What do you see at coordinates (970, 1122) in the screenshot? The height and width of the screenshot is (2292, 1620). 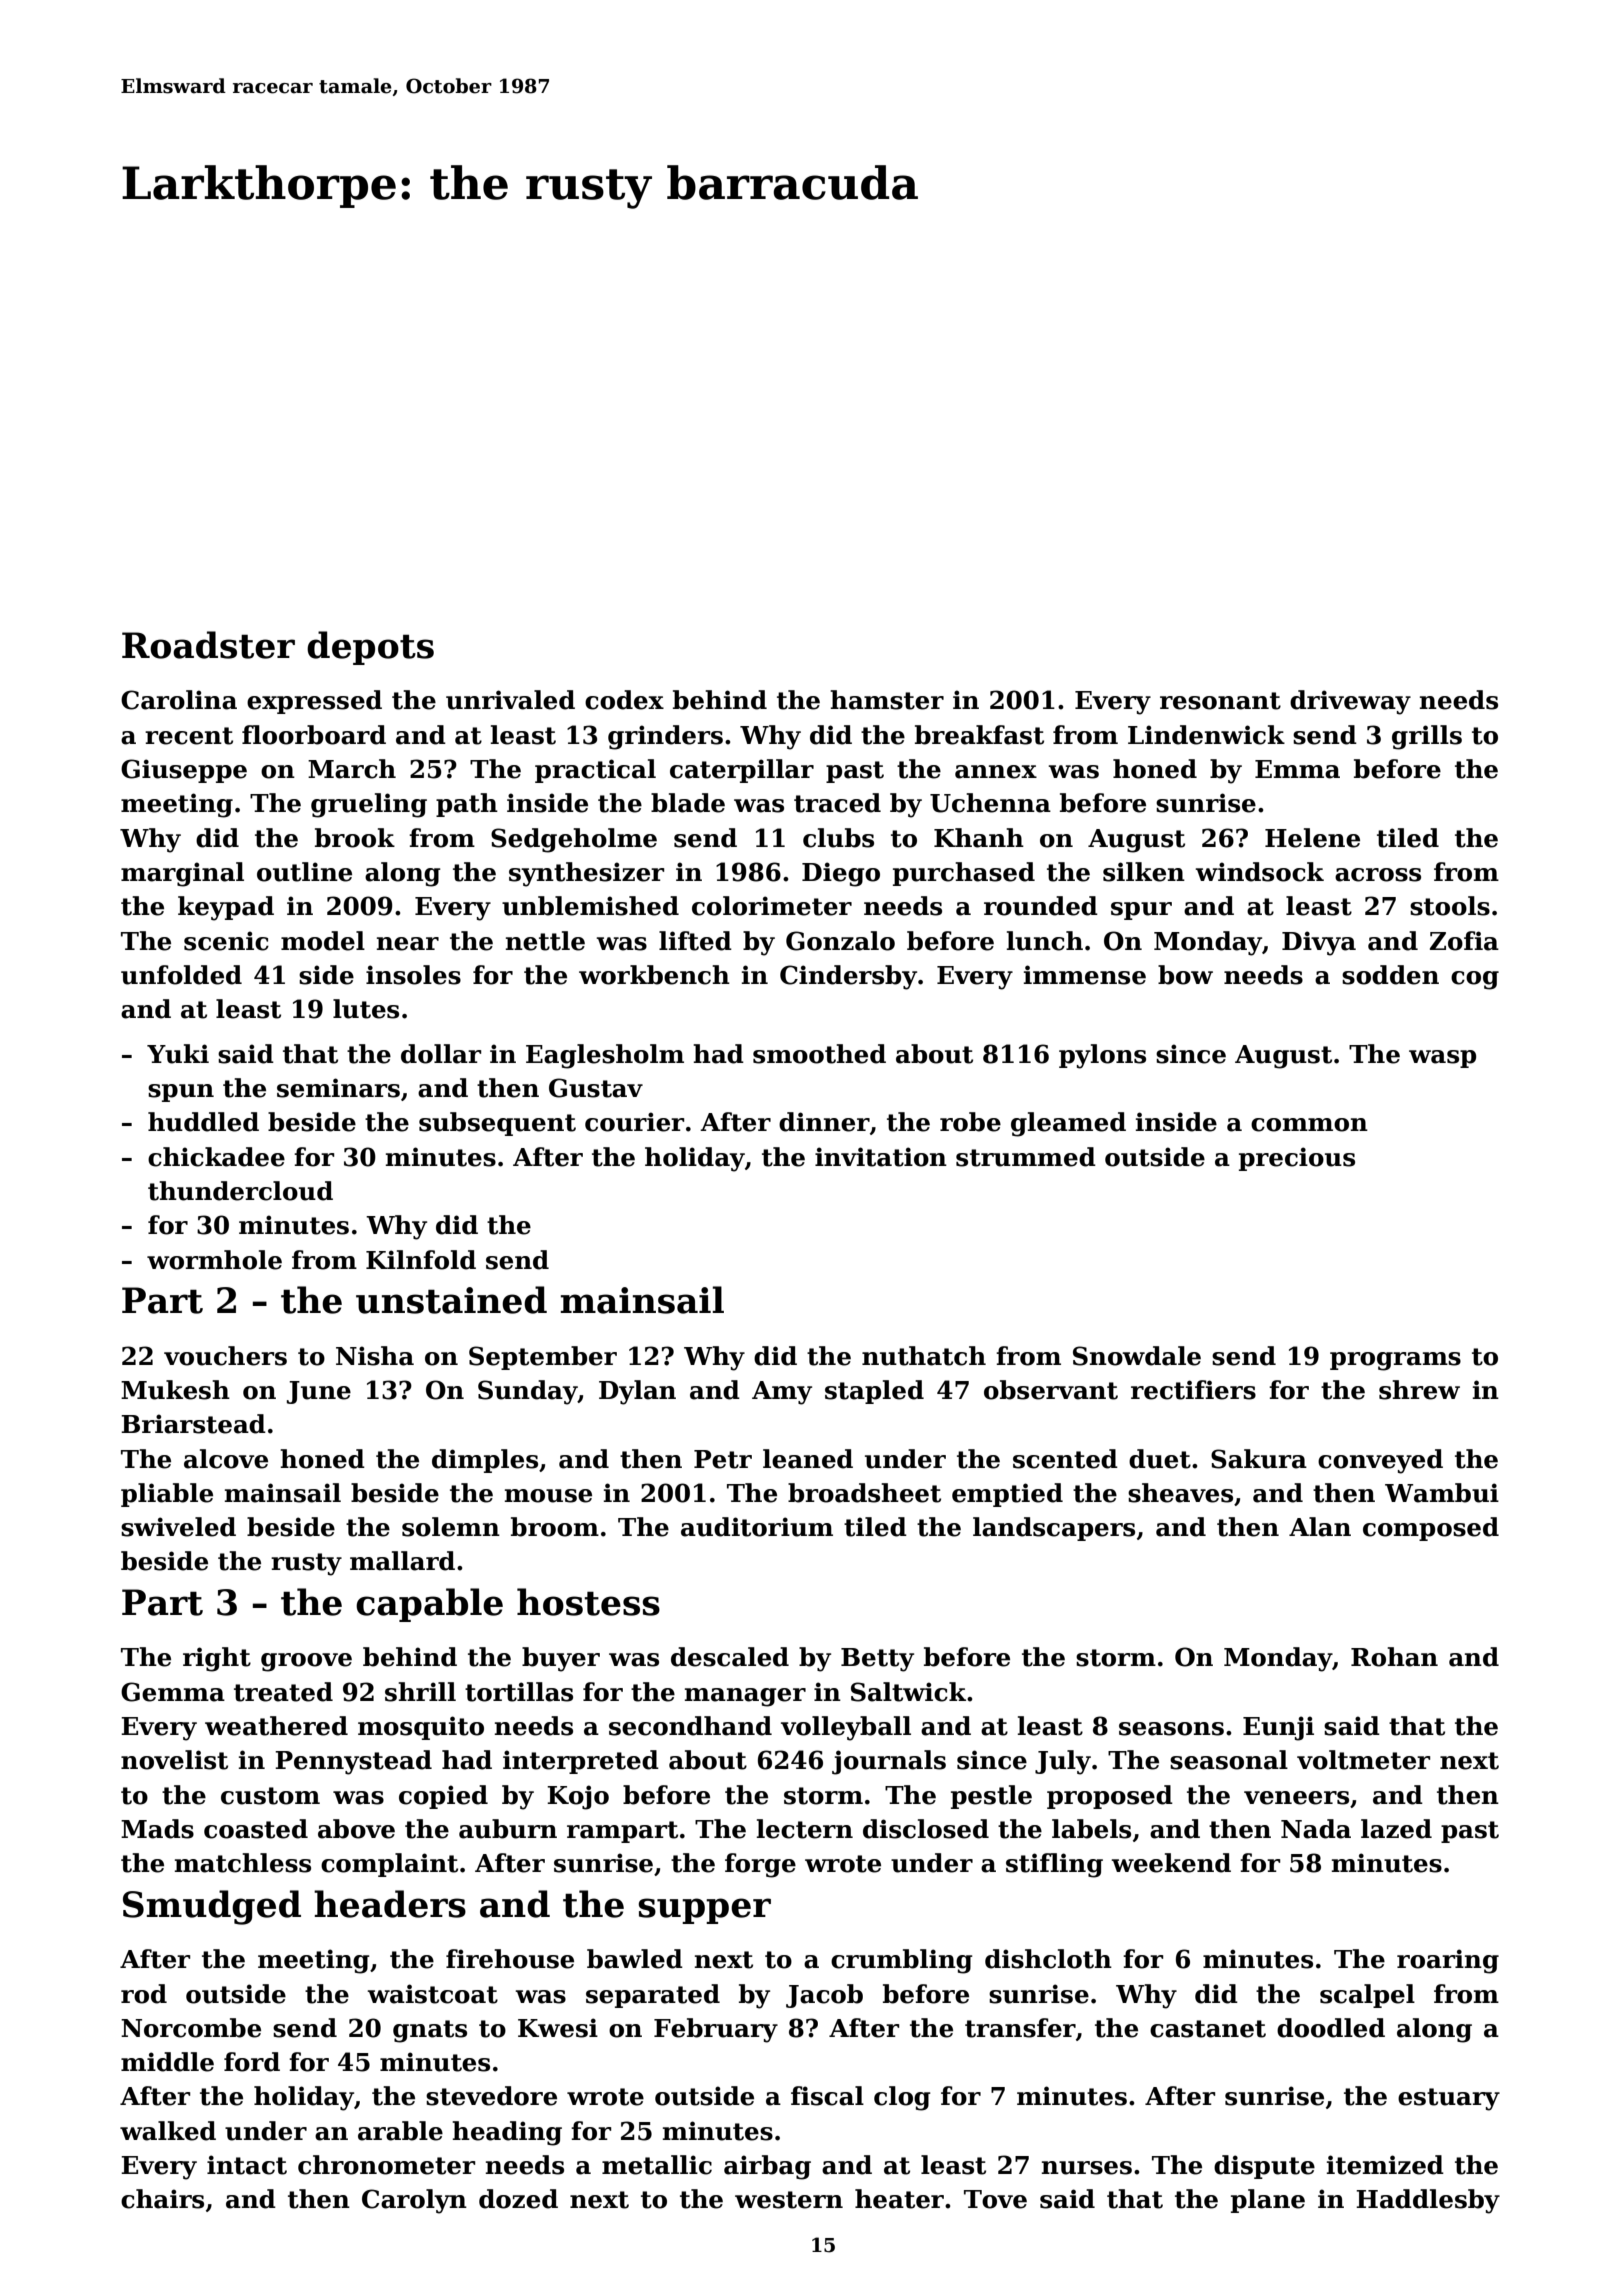 I see `robe` at bounding box center [970, 1122].
